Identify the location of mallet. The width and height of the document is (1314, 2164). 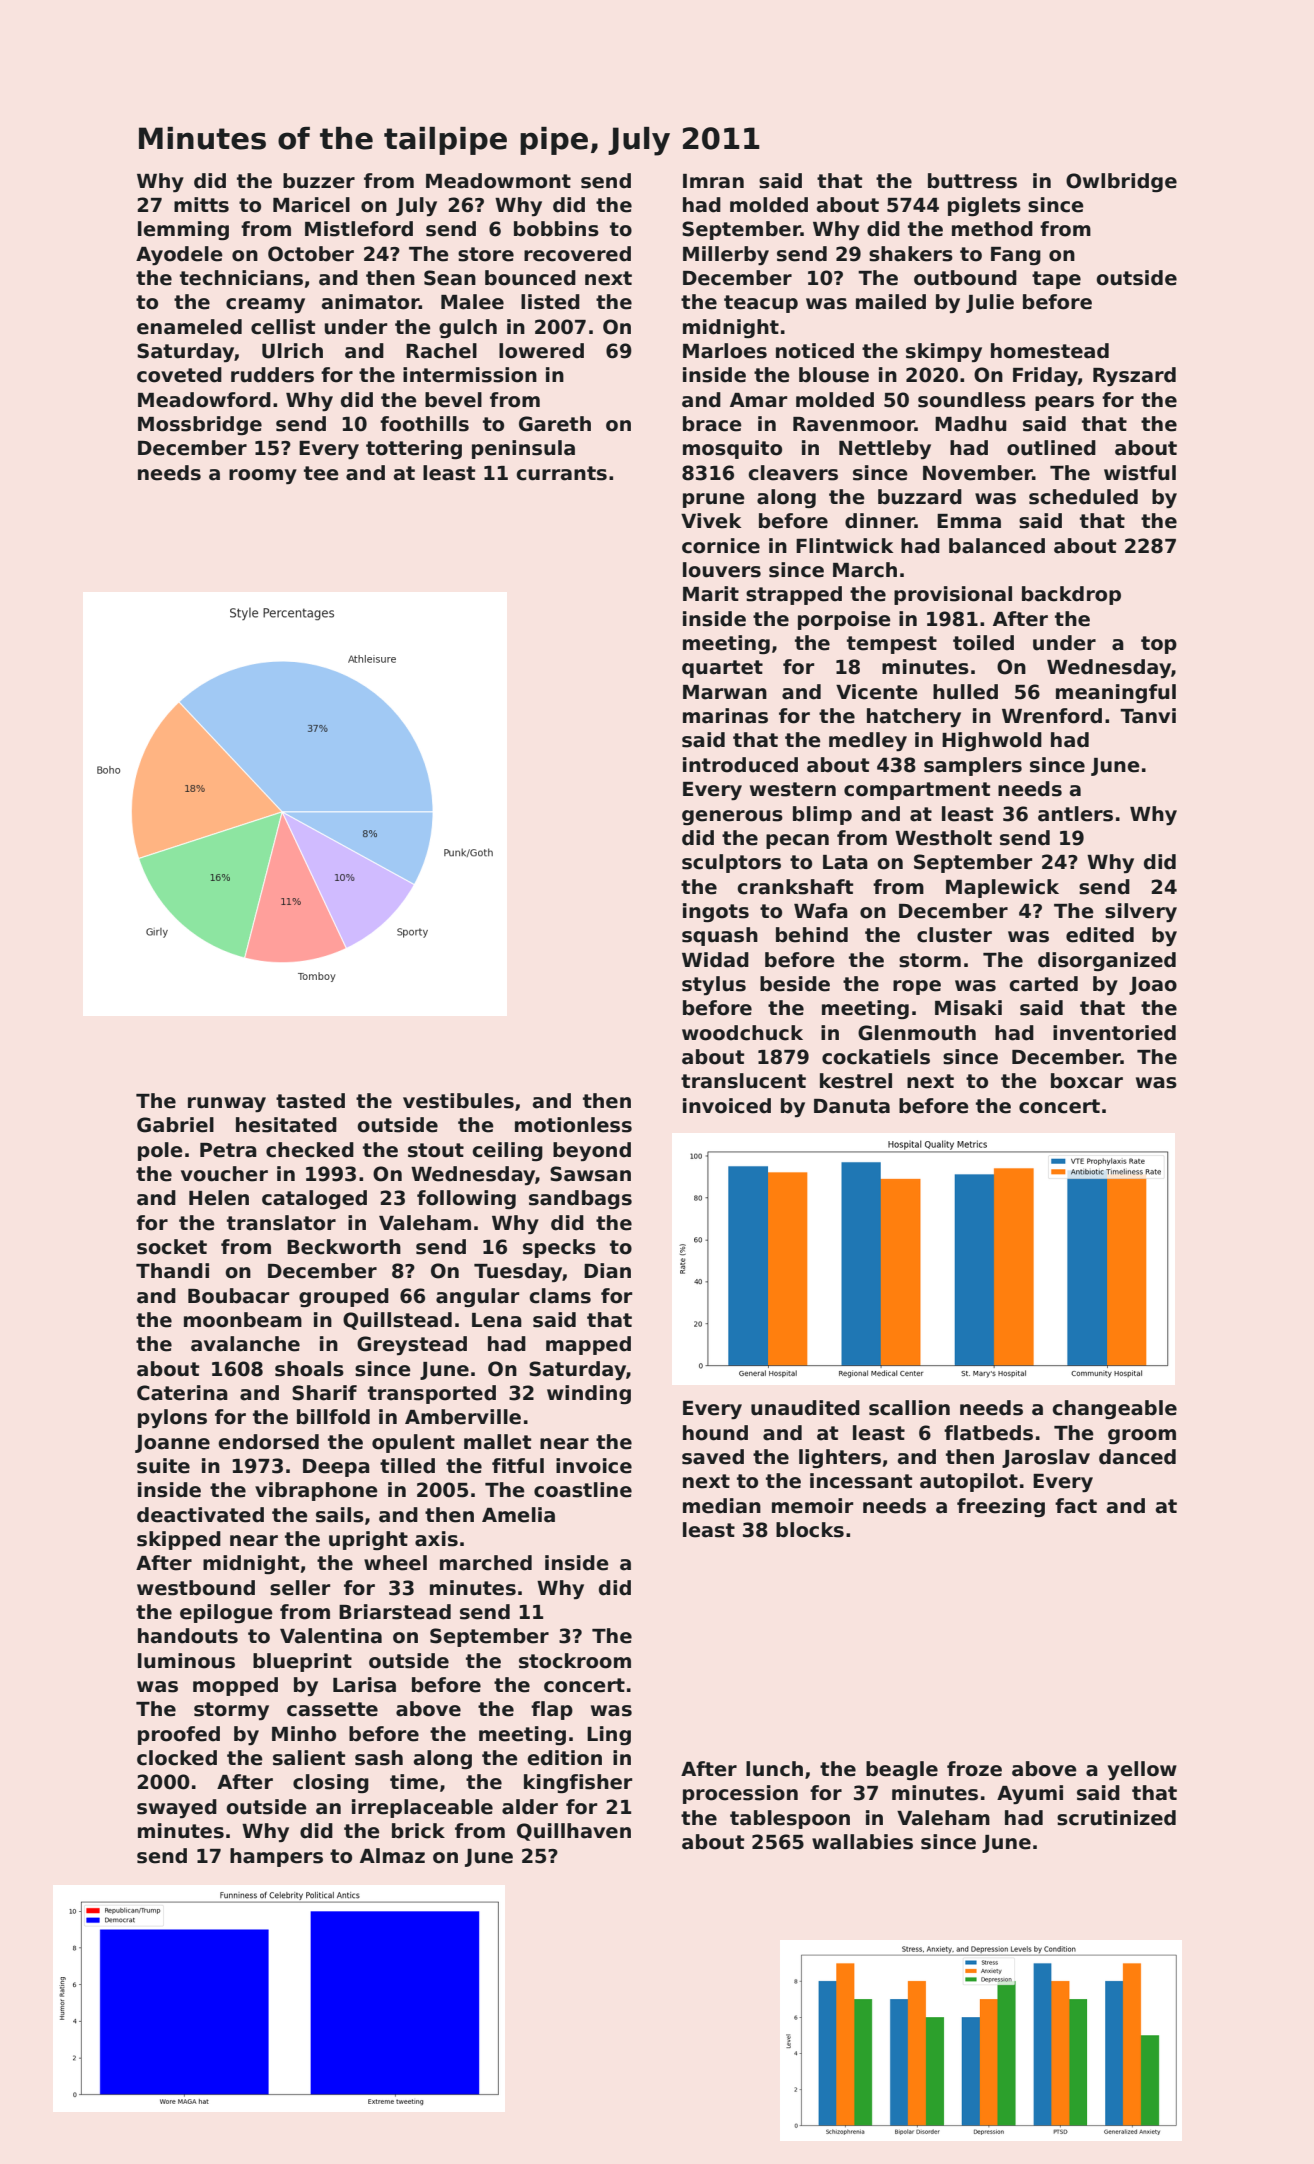
(497, 1442).
